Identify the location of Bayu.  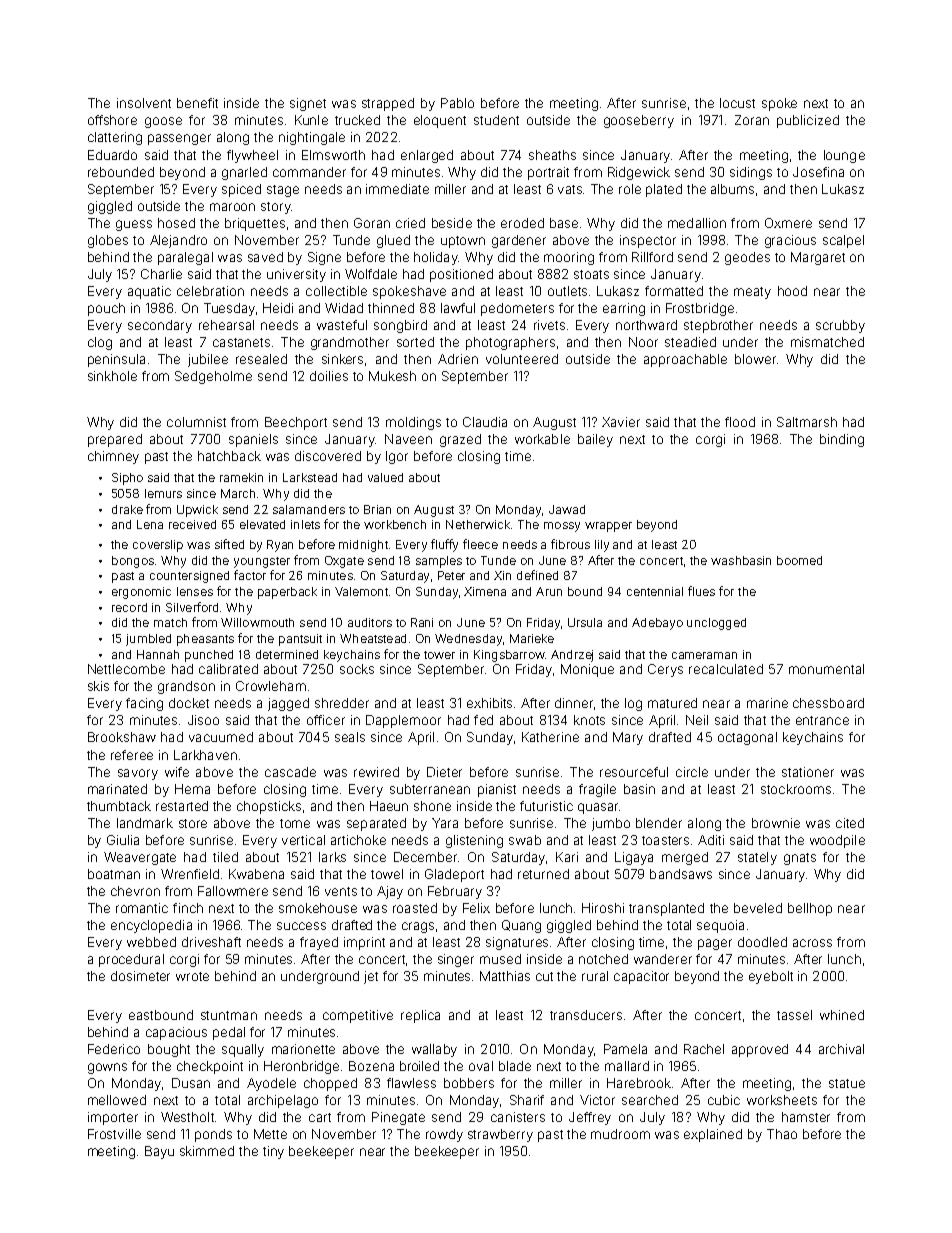
(159, 1152).
